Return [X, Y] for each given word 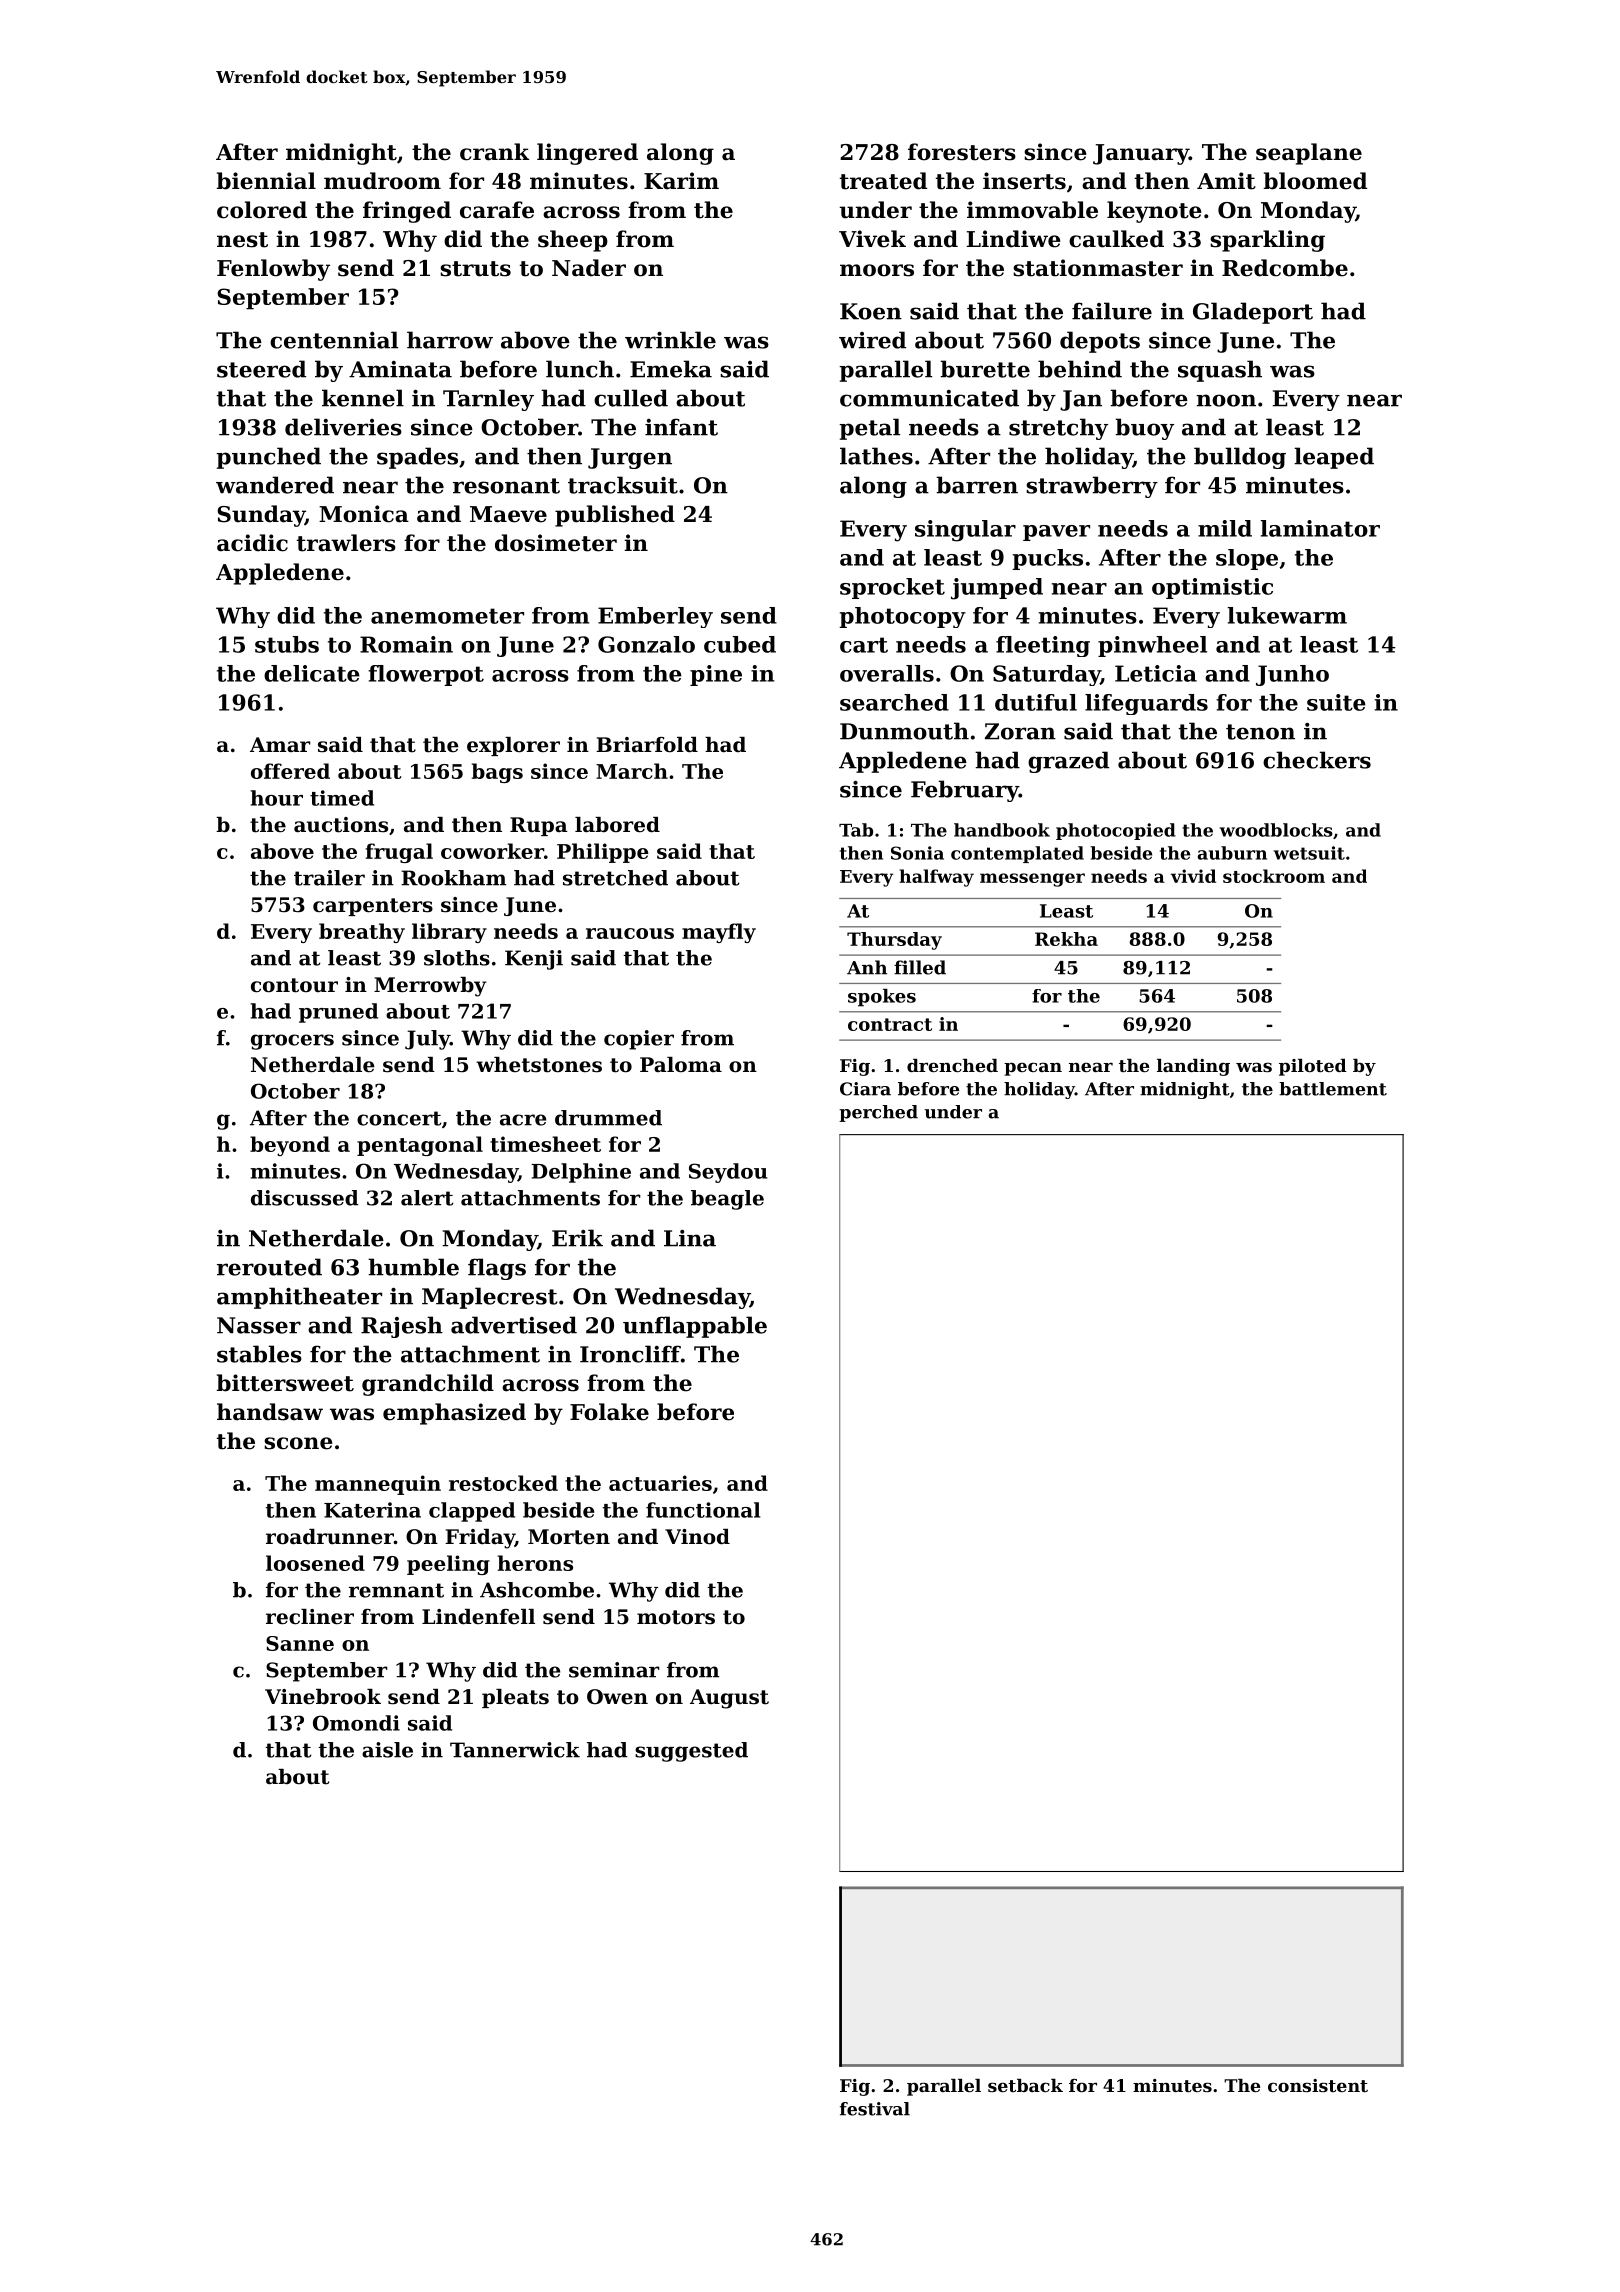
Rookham [453, 878]
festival [875, 2109]
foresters [962, 152]
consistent [1318, 2085]
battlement [1333, 1089]
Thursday [894, 941]
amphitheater [299, 1298]
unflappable [695, 1327]
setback [1025, 2085]
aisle [387, 1750]
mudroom [382, 181]
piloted [1313, 1067]
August [729, 1699]
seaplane [1309, 154]
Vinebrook [323, 1697]
